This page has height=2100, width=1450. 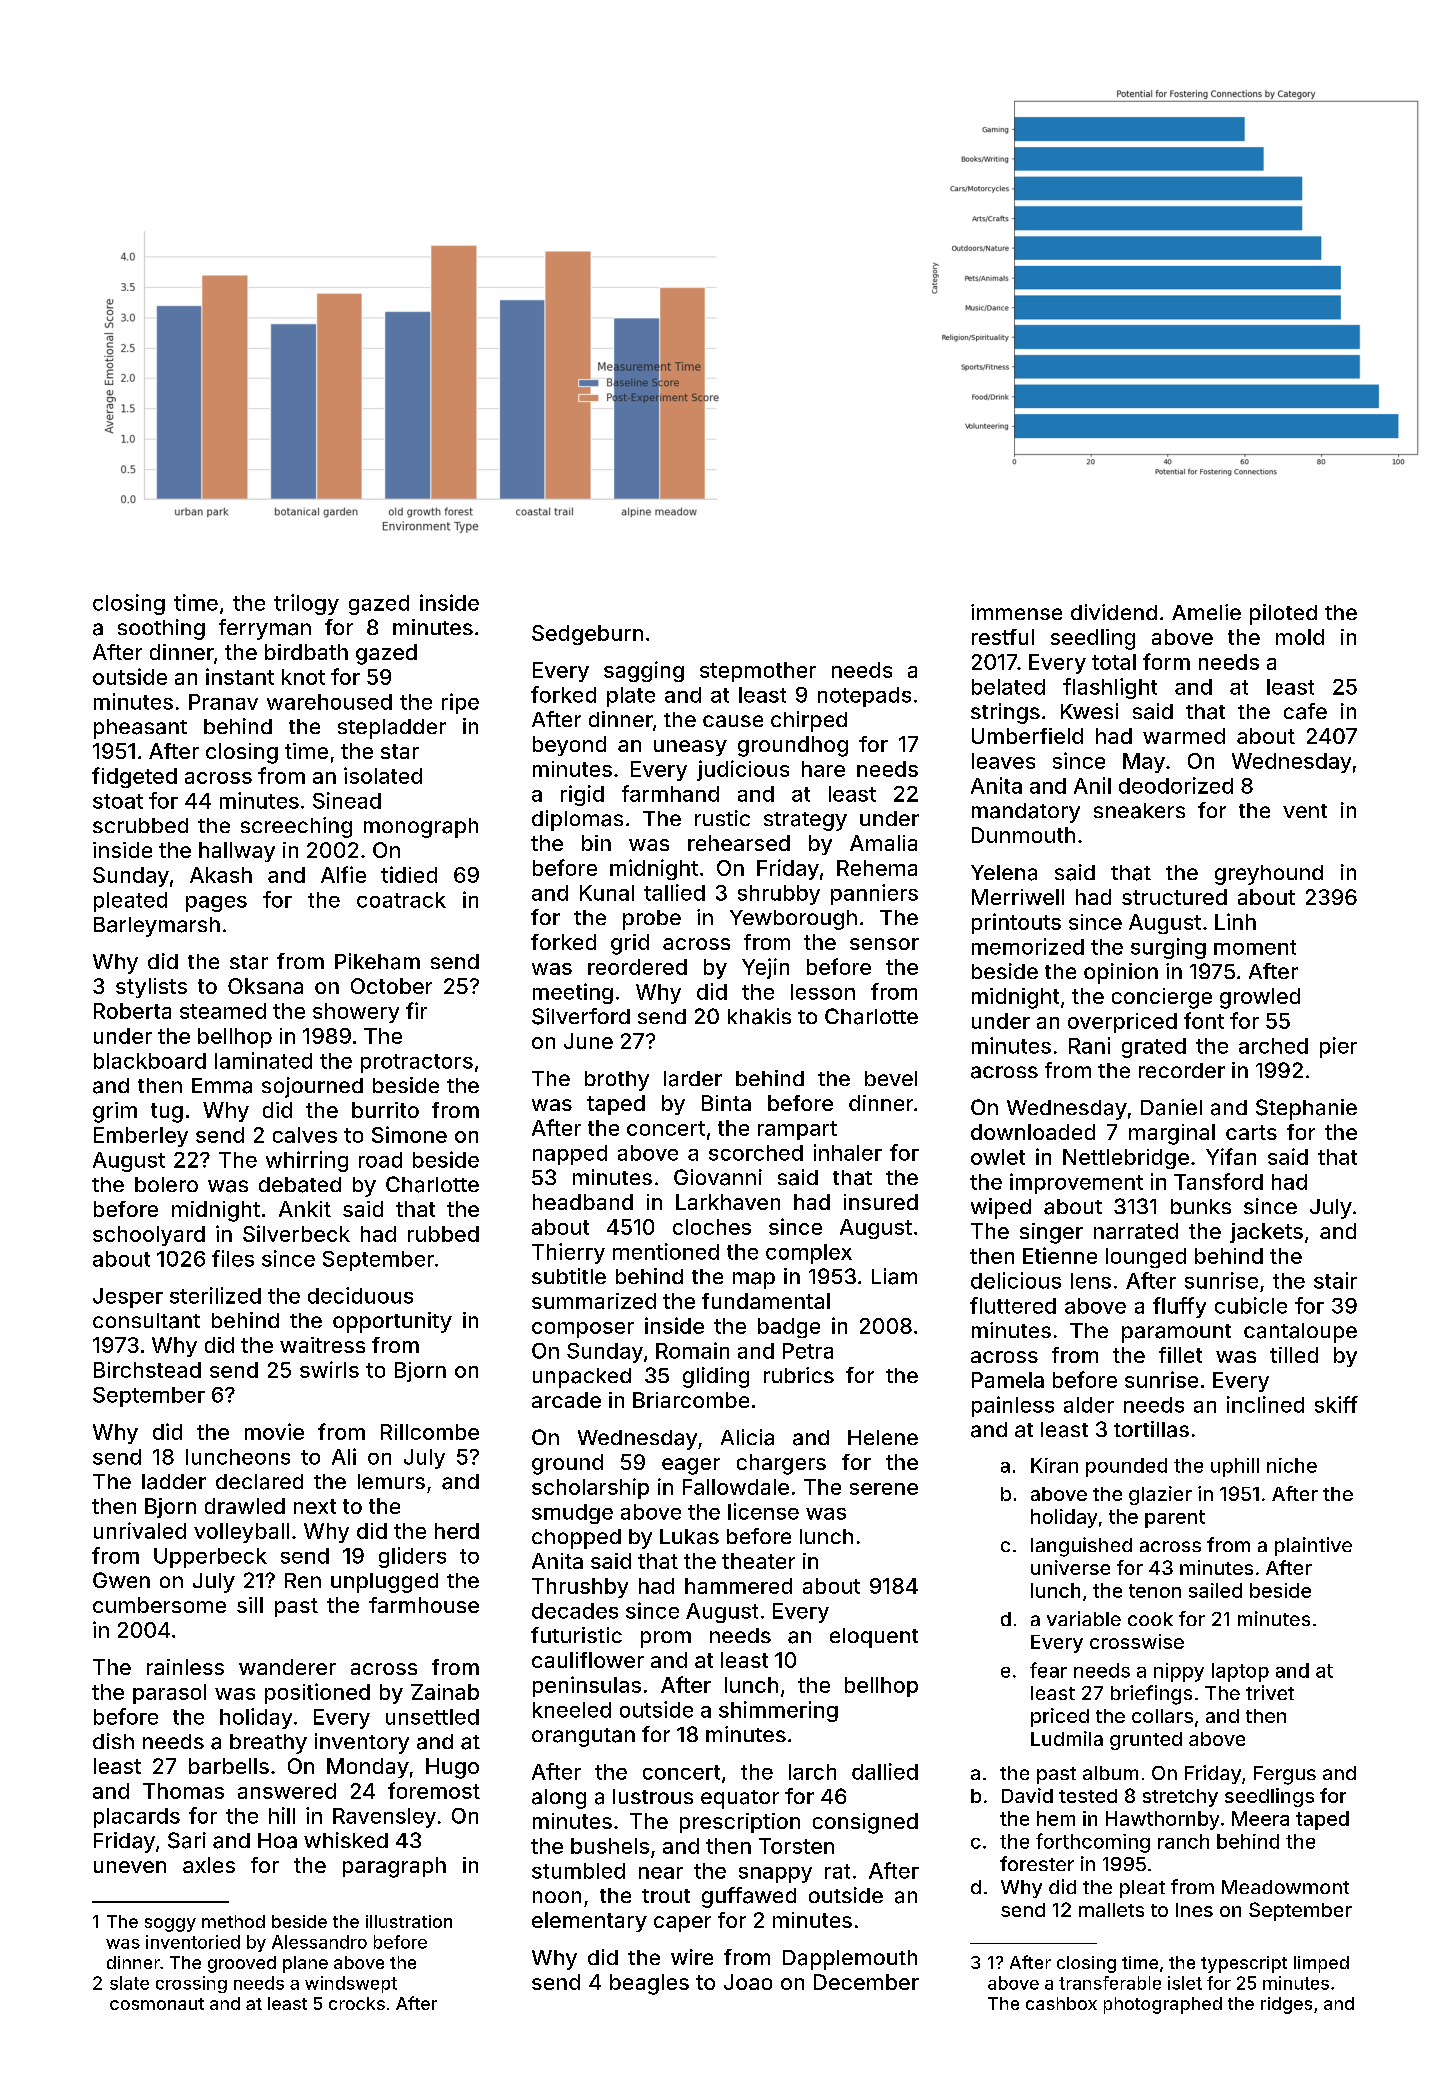 I want to click on stoat, so click(x=118, y=801).
